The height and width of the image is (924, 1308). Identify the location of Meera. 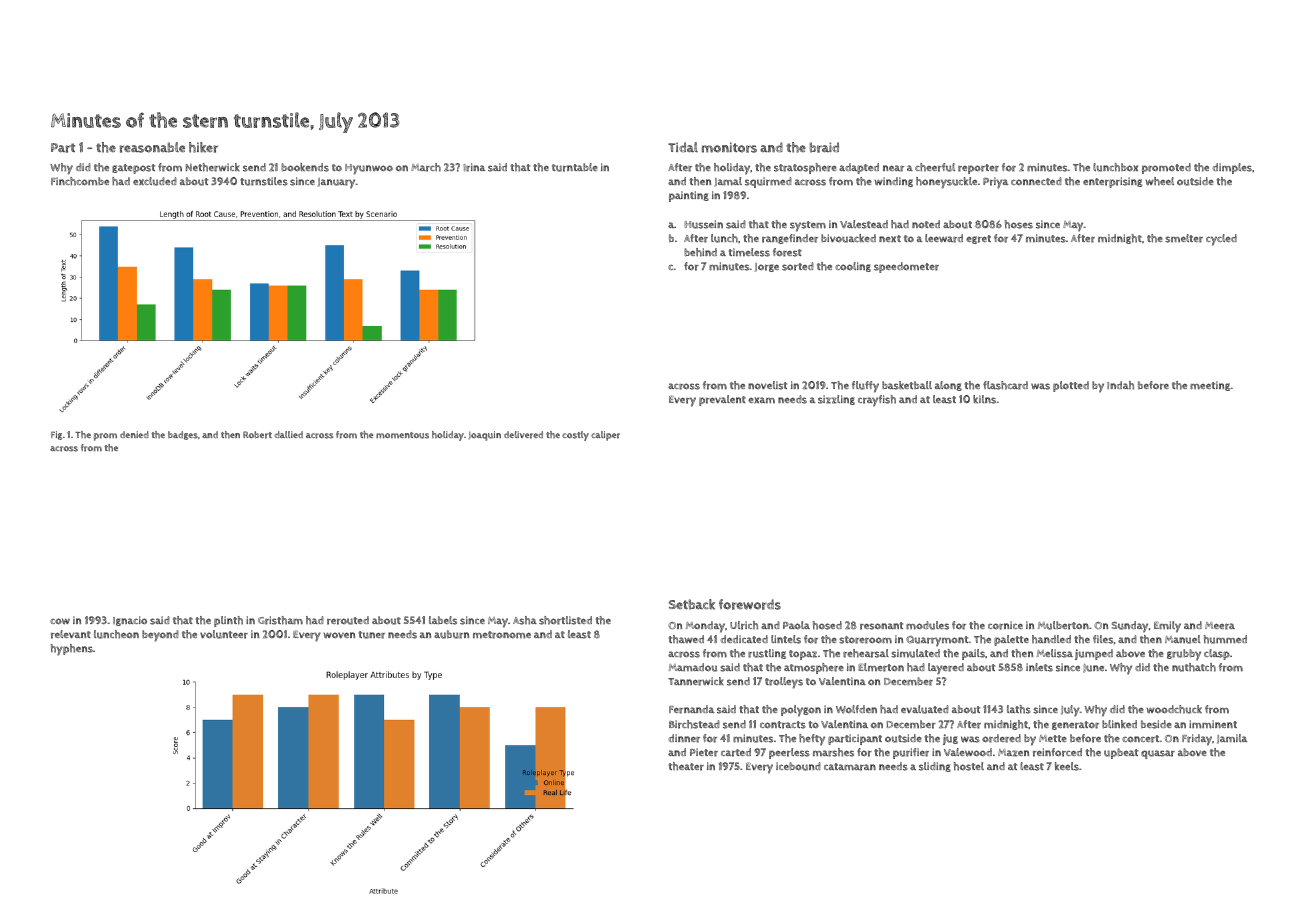
(1220, 626).
